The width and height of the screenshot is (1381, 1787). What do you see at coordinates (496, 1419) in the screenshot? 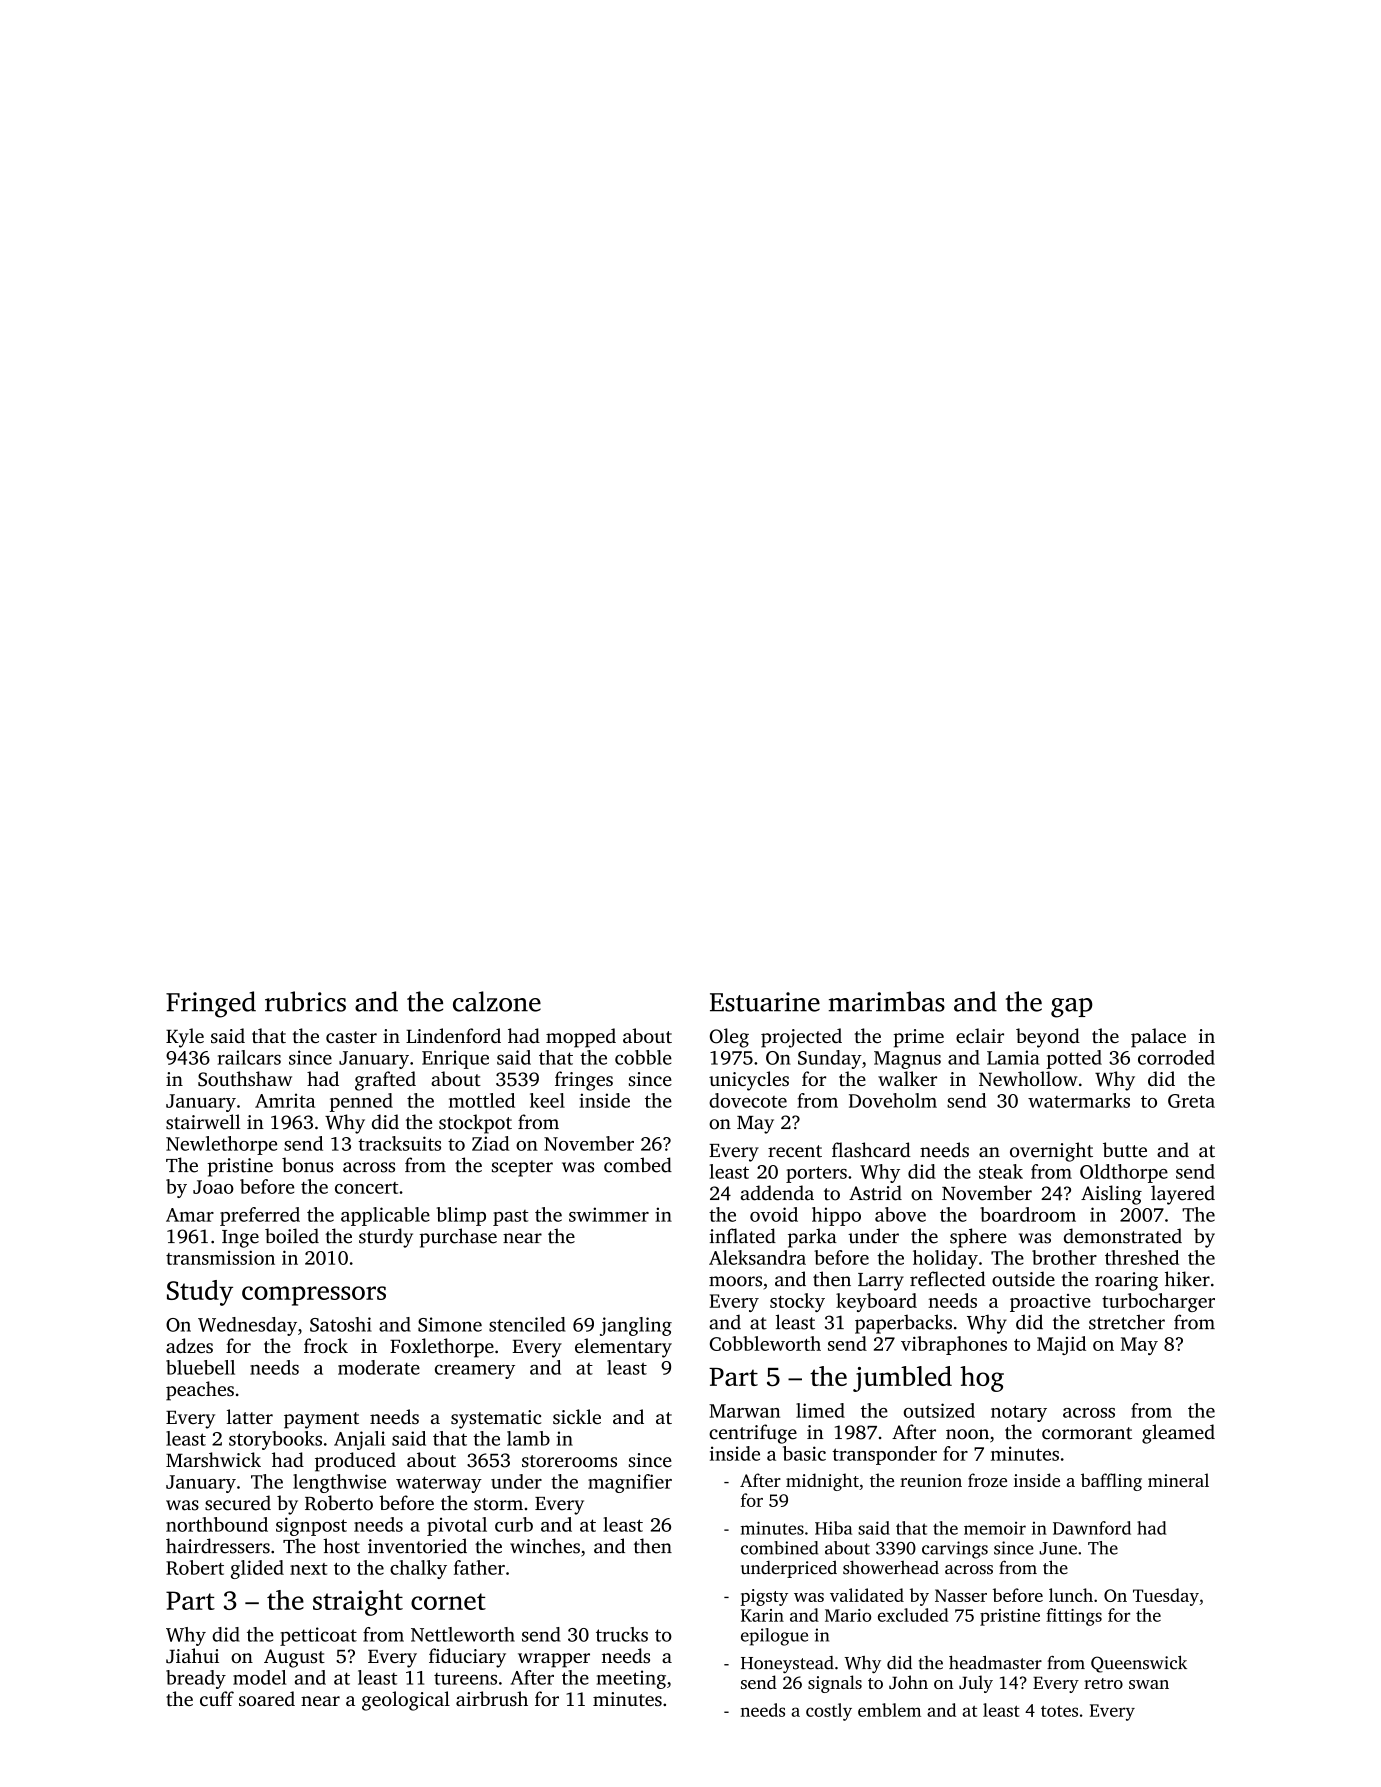
I see `systematic` at bounding box center [496, 1419].
